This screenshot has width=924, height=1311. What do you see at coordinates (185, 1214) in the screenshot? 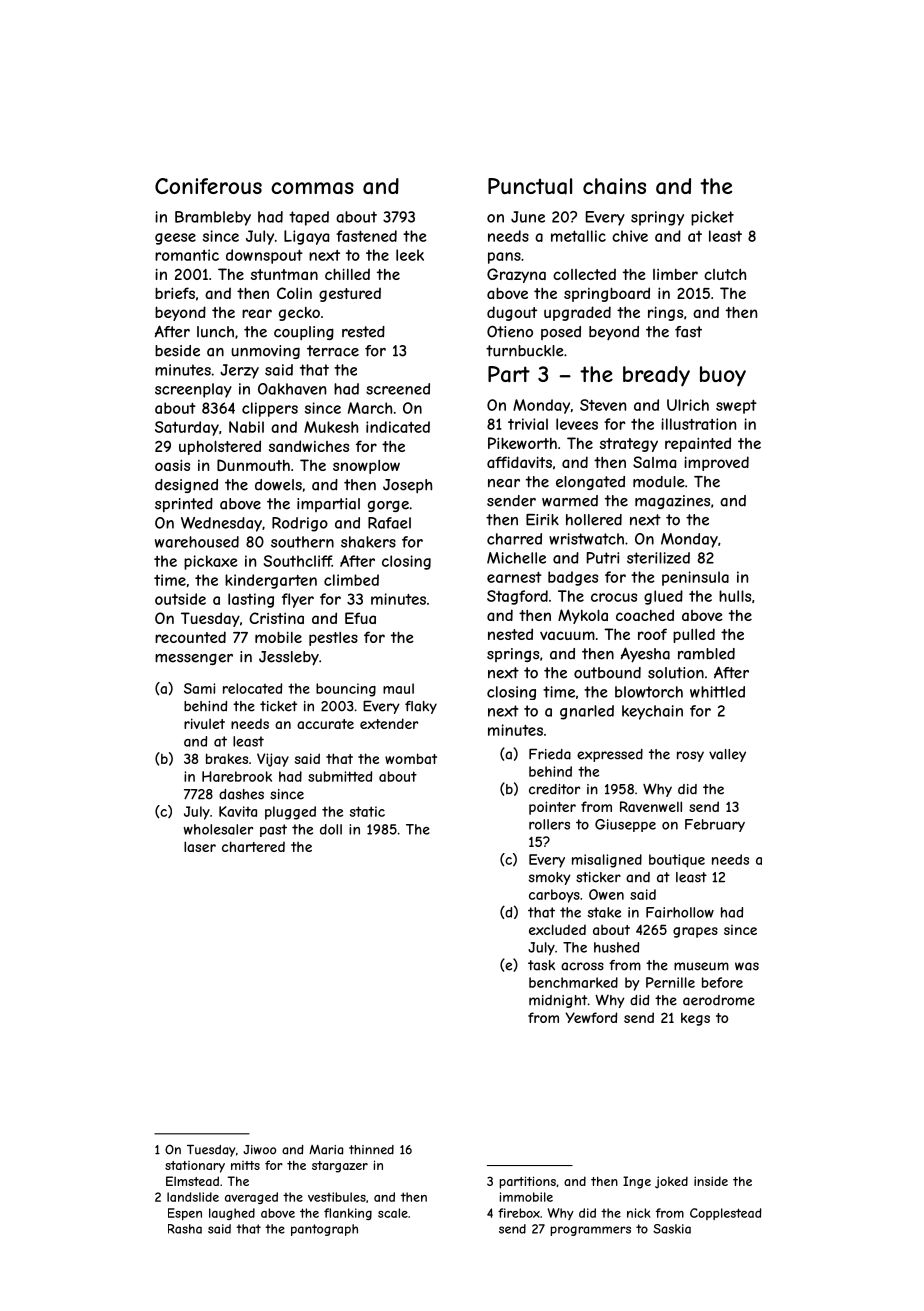
I see `Espen` at bounding box center [185, 1214].
